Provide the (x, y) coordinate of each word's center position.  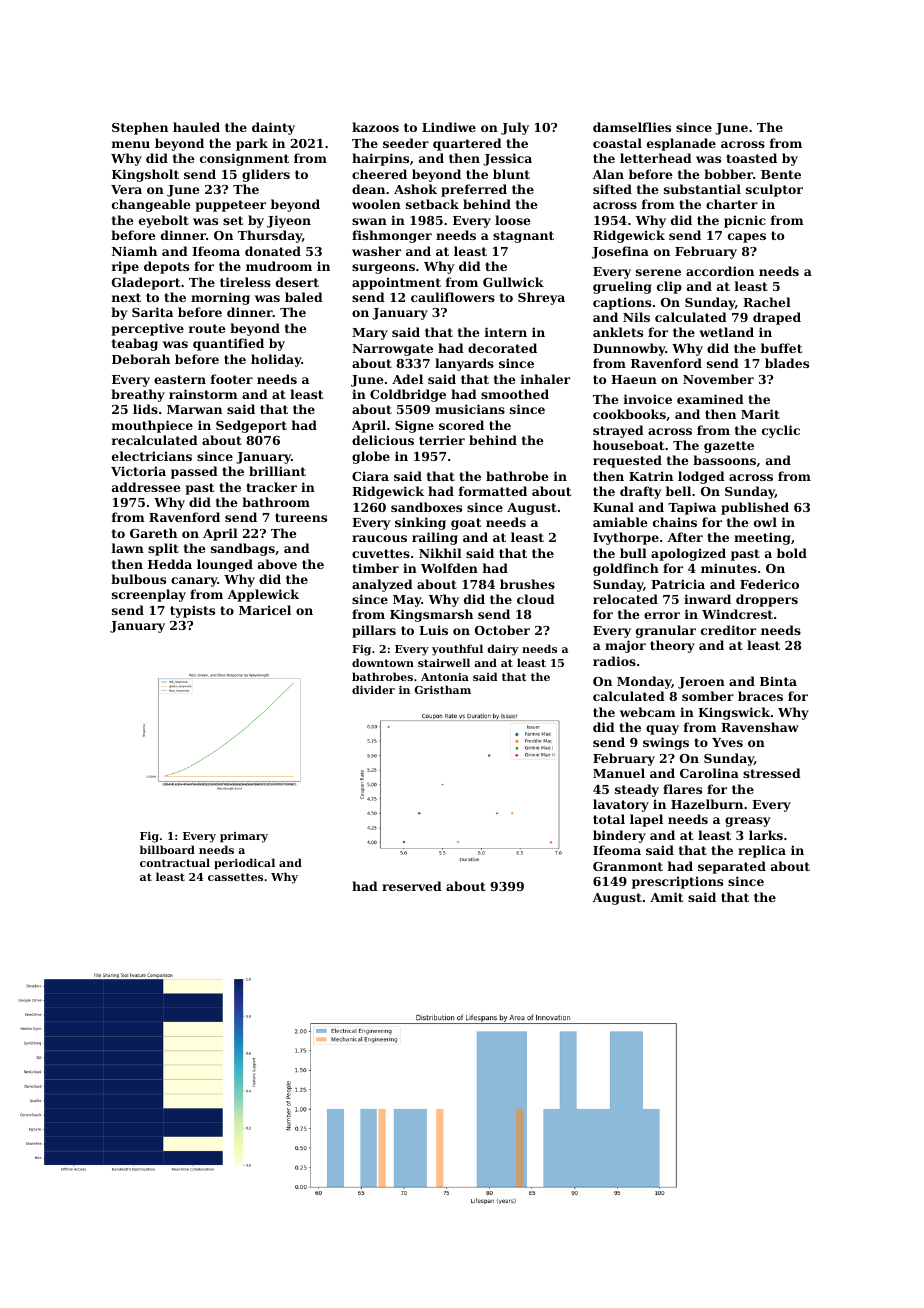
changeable (151, 205)
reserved (412, 886)
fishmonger (392, 236)
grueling (622, 287)
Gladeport (146, 283)
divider (373, 689)
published (755, 508)
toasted (751, 158)
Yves (727, 742)
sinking (420, 523)
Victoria (138, 471)
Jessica (507, 159)
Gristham (443, 689)
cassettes (235, 877)
